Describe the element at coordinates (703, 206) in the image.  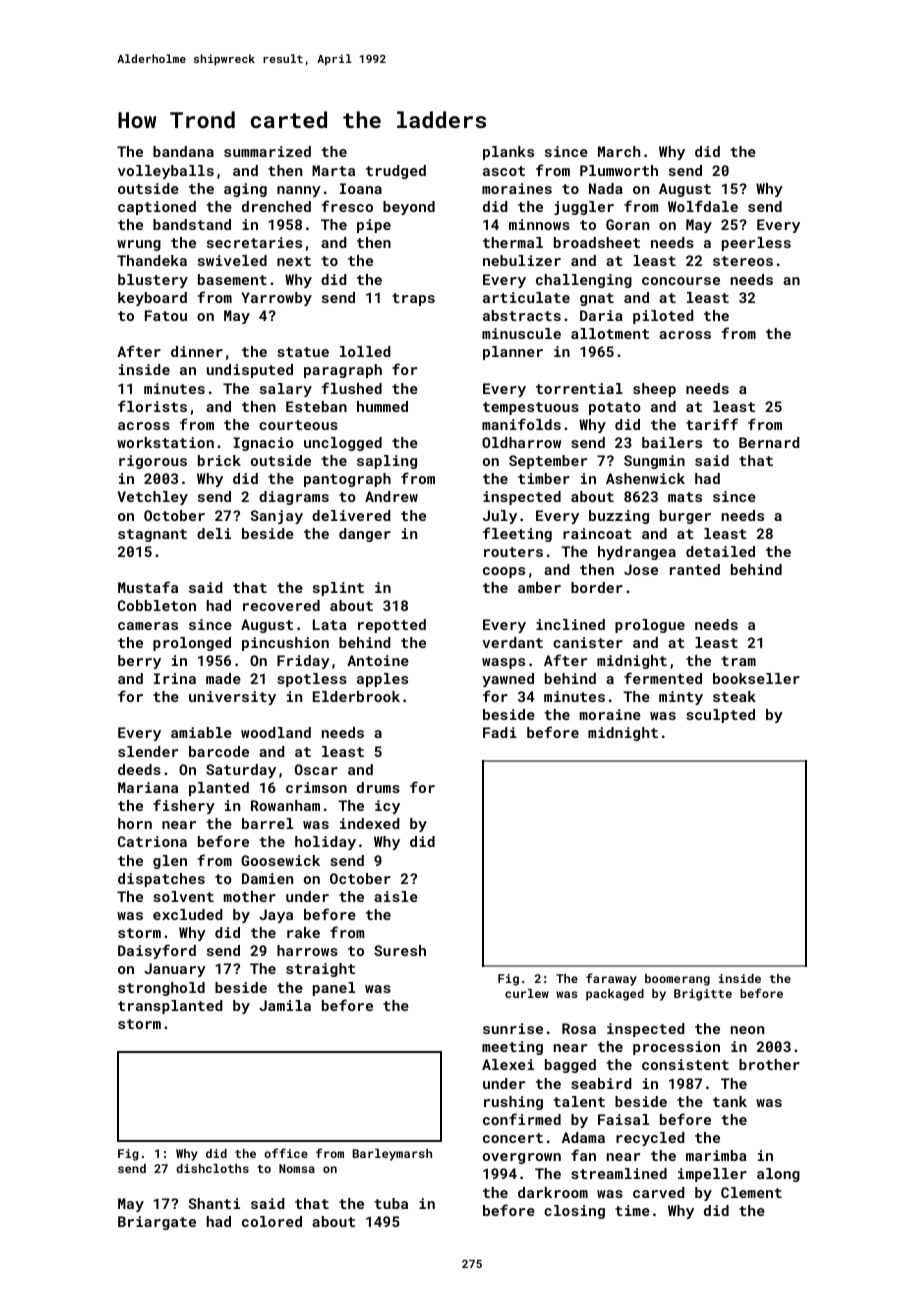
I see `Wolfdale` at that location.
